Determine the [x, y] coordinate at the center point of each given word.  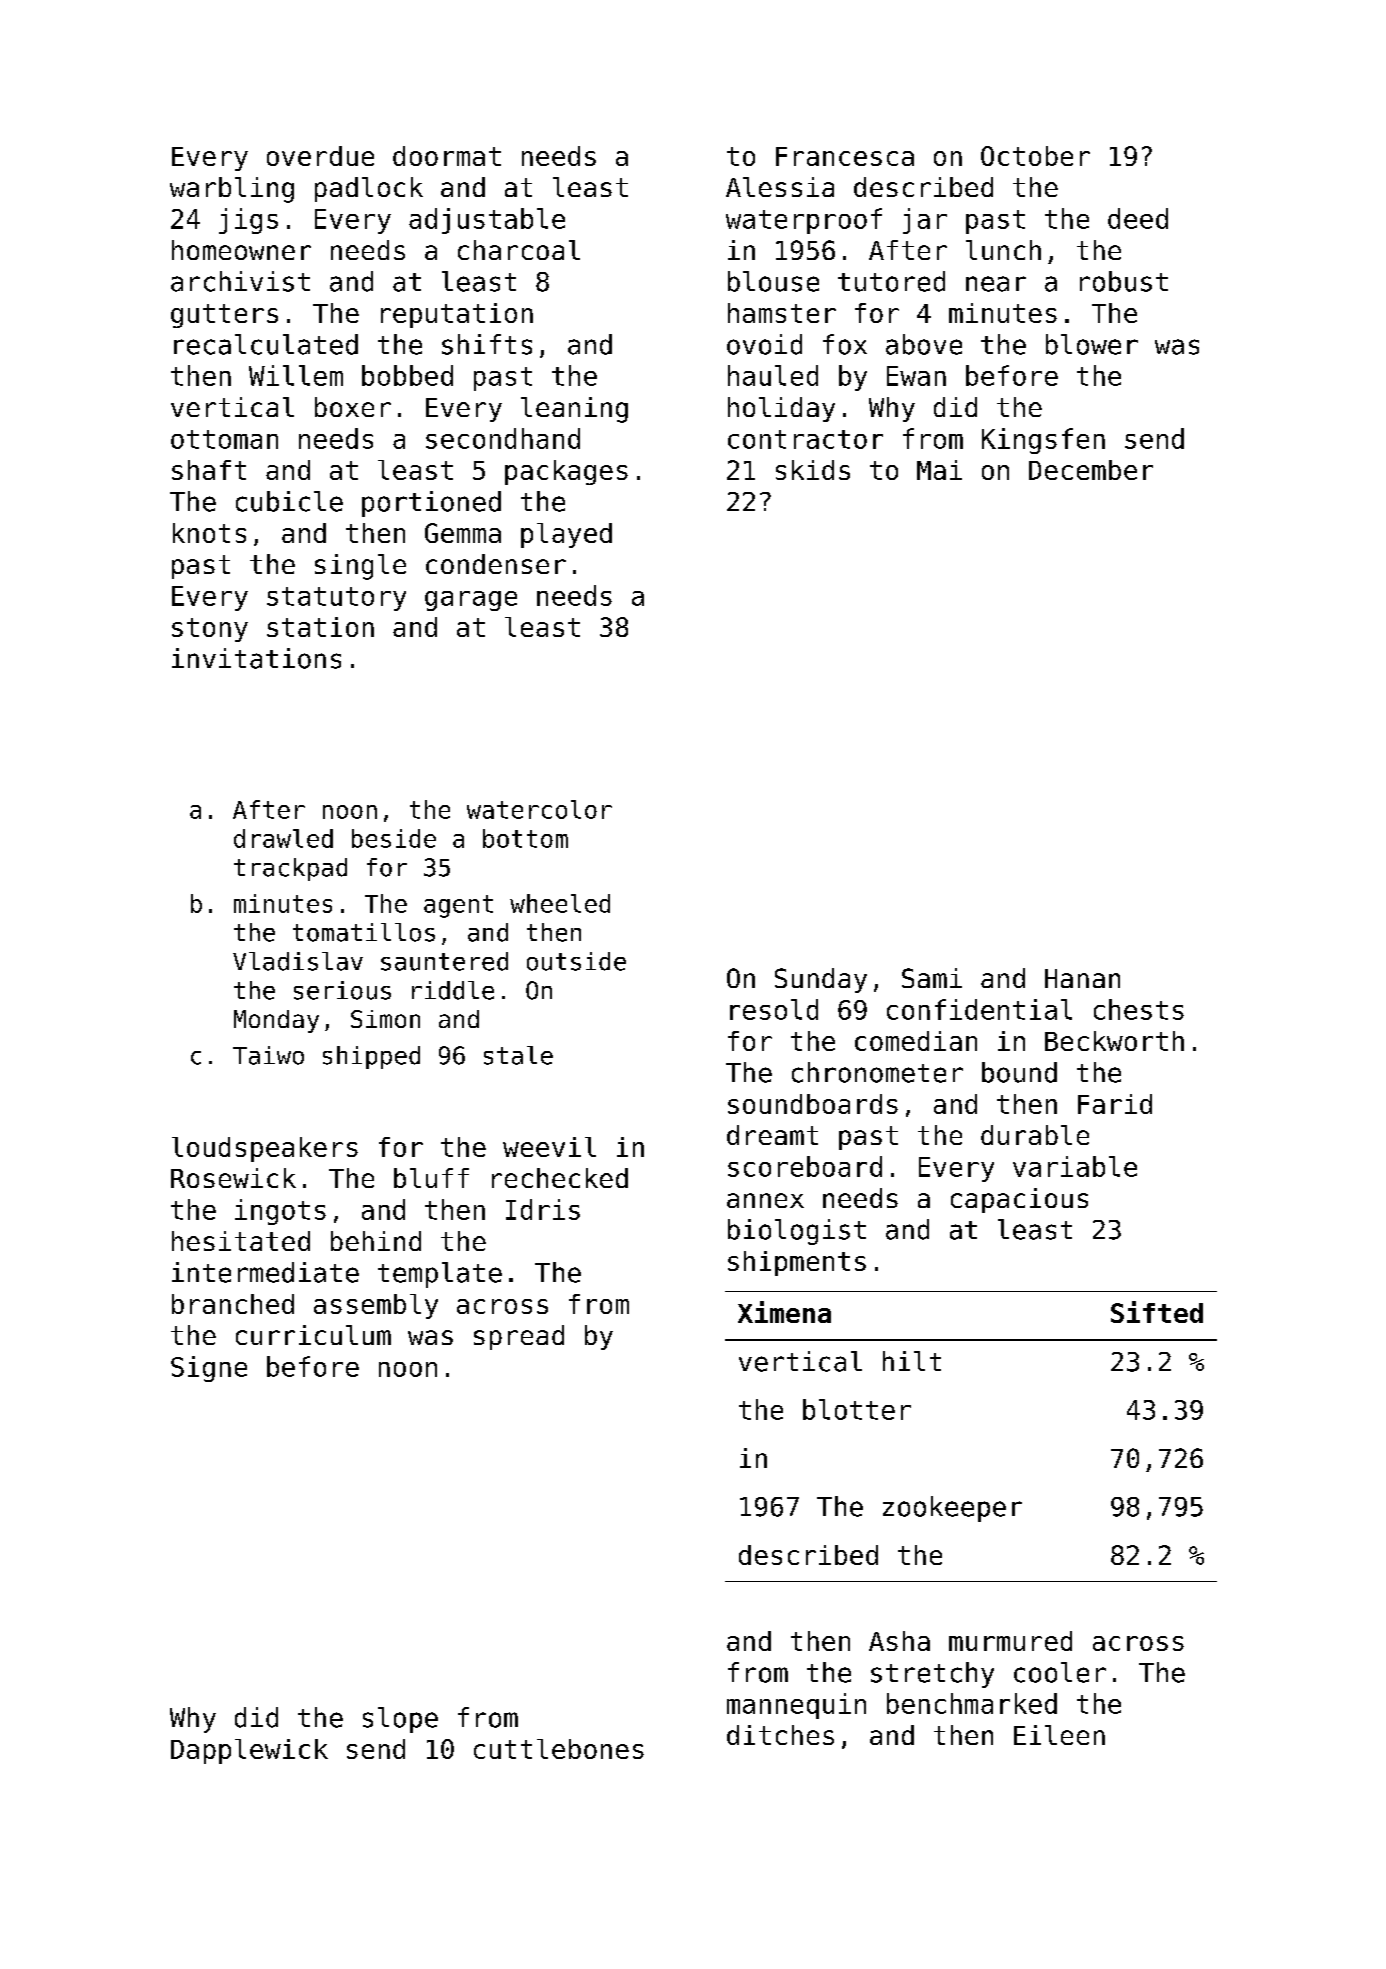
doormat [447, 156]
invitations [256, 658]
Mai [939, 470]
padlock [369, 189]
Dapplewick [249, 1751]
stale [518, 1055]
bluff [431, 1178]
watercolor [539, 809]
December [1091, 470]
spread [519, 1337]
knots [209, 533]
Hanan [1082, 978]
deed [1138, 218]
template [440, 1275]
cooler [1060, 1672]
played [566, 535]
